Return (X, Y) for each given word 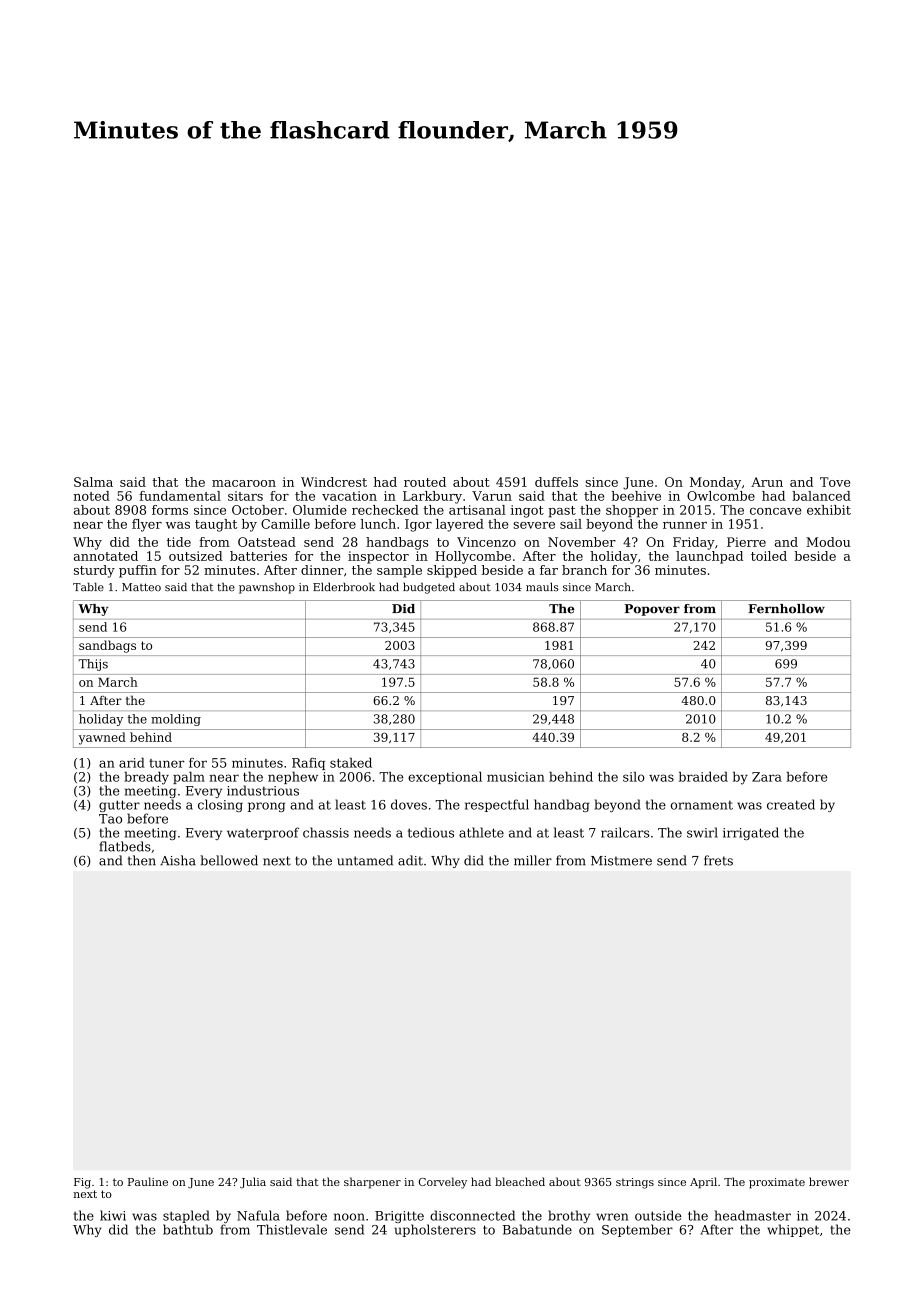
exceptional (445, 778)
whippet (793, 1230)
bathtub (188, 1229)
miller (533, 860)
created (791, 804)
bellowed (229, 860)
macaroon (244, 483)
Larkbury (432, 497)
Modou (828, 542)
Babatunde (537, 1229)
